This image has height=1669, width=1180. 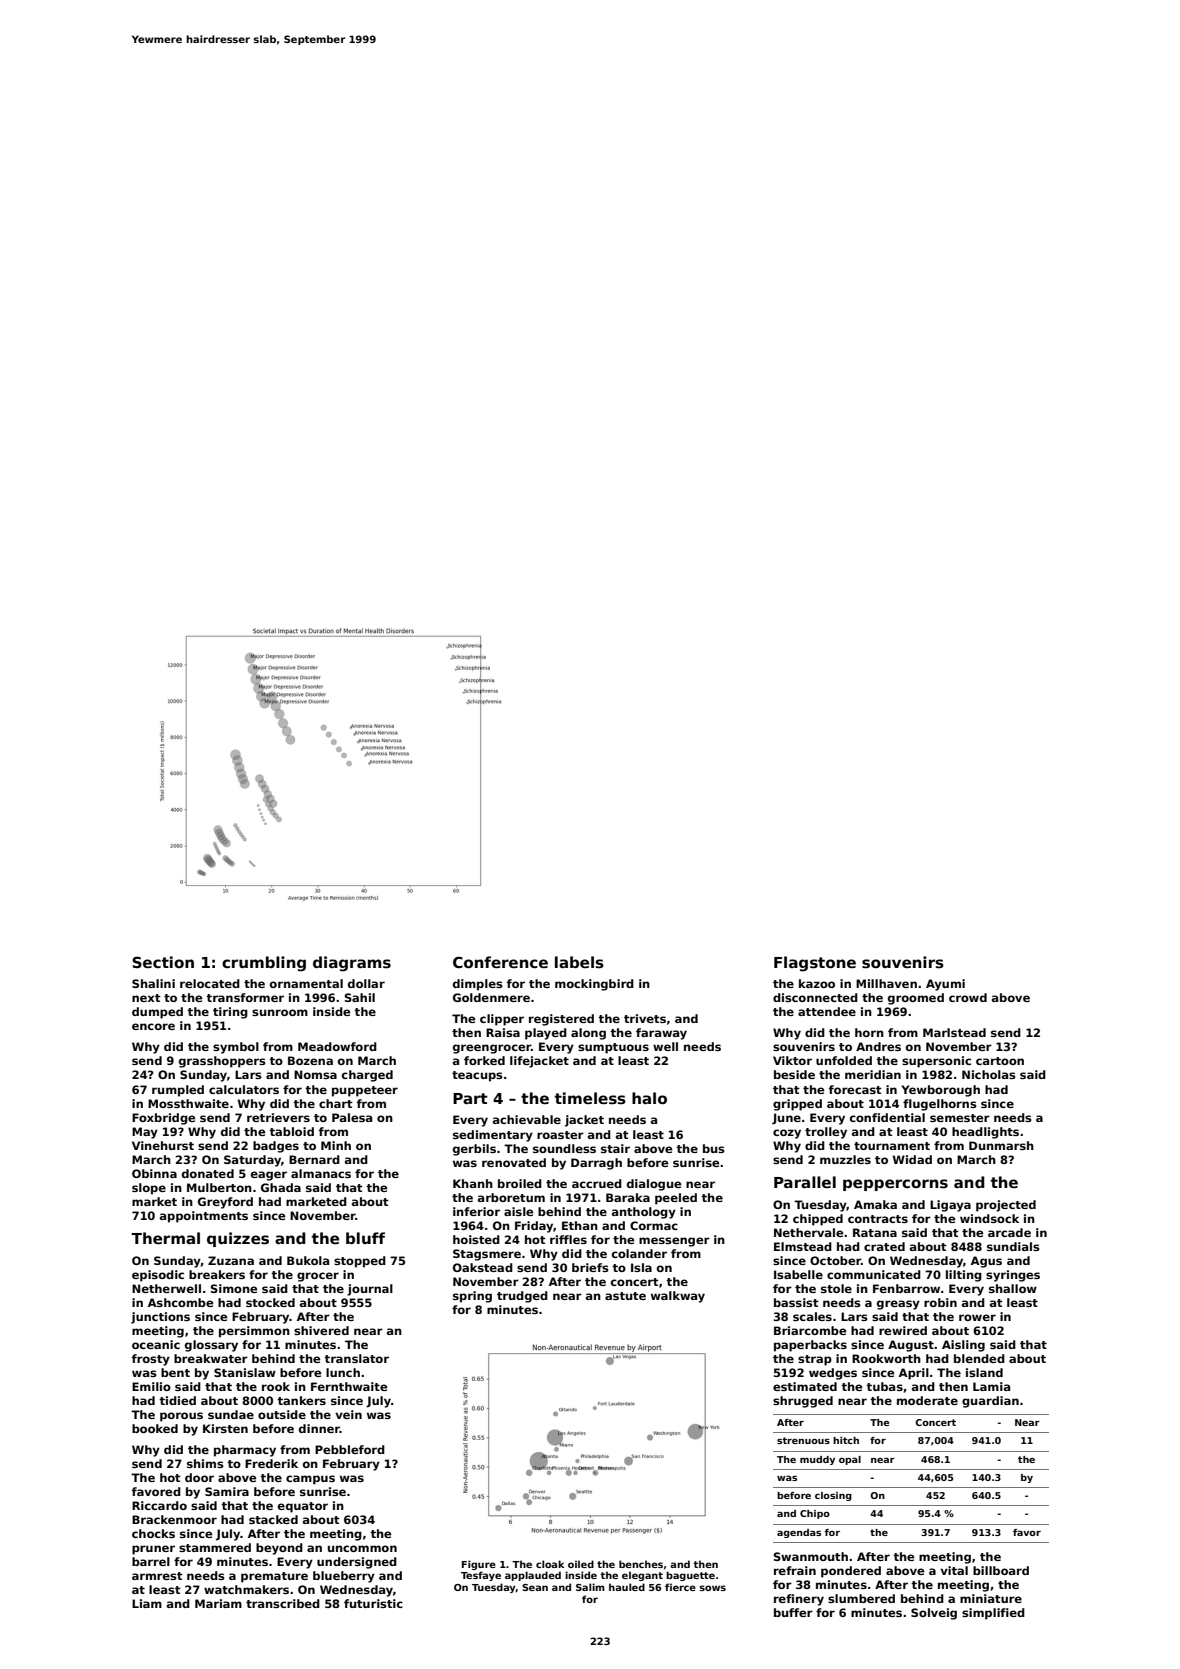 What do you see at coordinates (227, 1491) in the image?
I see `Samira` at bounding box center [227, 1491].
